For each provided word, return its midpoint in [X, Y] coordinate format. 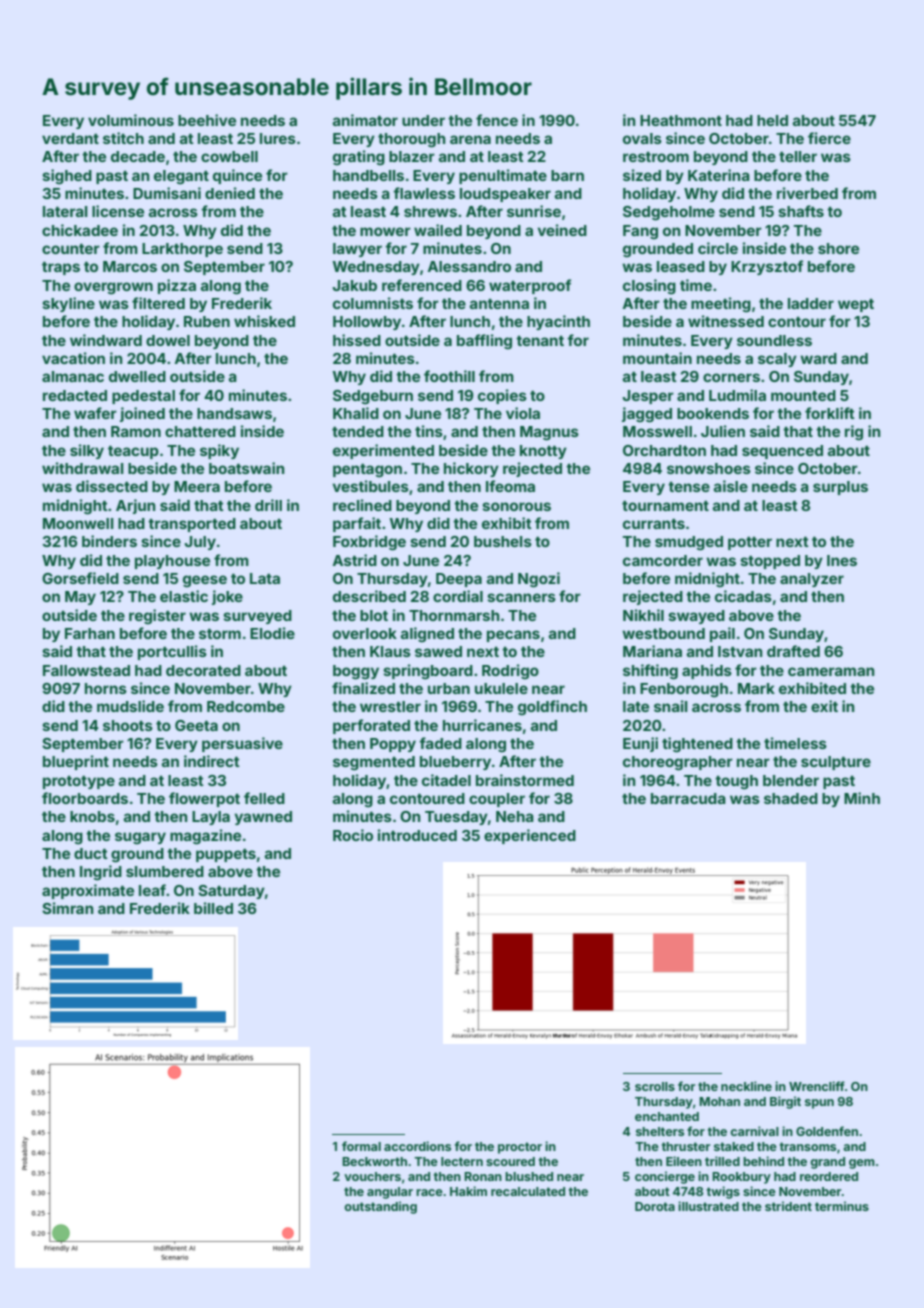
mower [385, 231]
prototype [79, 782]
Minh [862, 798]
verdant [70, 138]
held [772, 120]
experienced [530, 836]
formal [361, 1146]
